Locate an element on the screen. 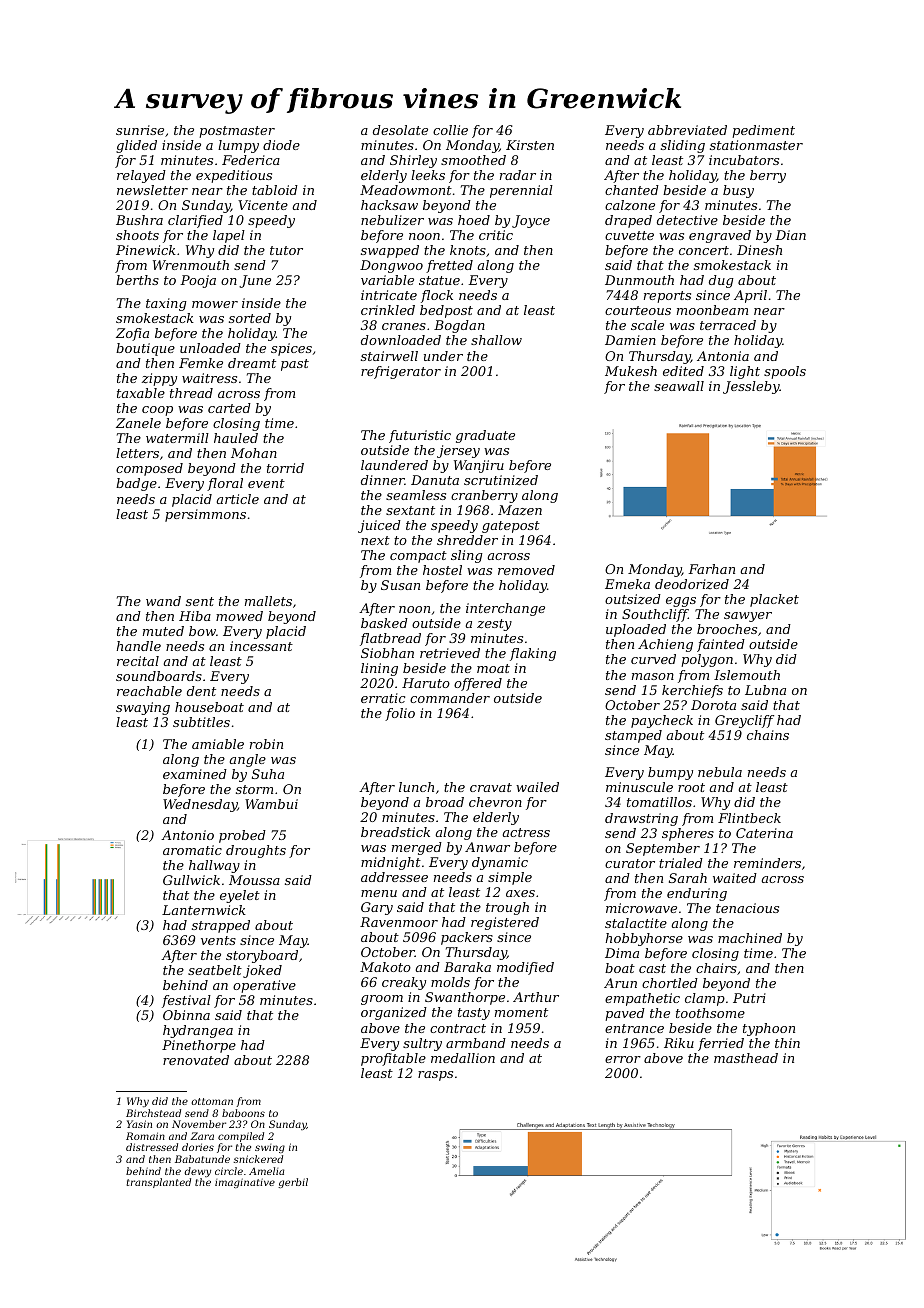 This screenshot has height=1308, width=924. dent is located at coordinates (201, 691).
